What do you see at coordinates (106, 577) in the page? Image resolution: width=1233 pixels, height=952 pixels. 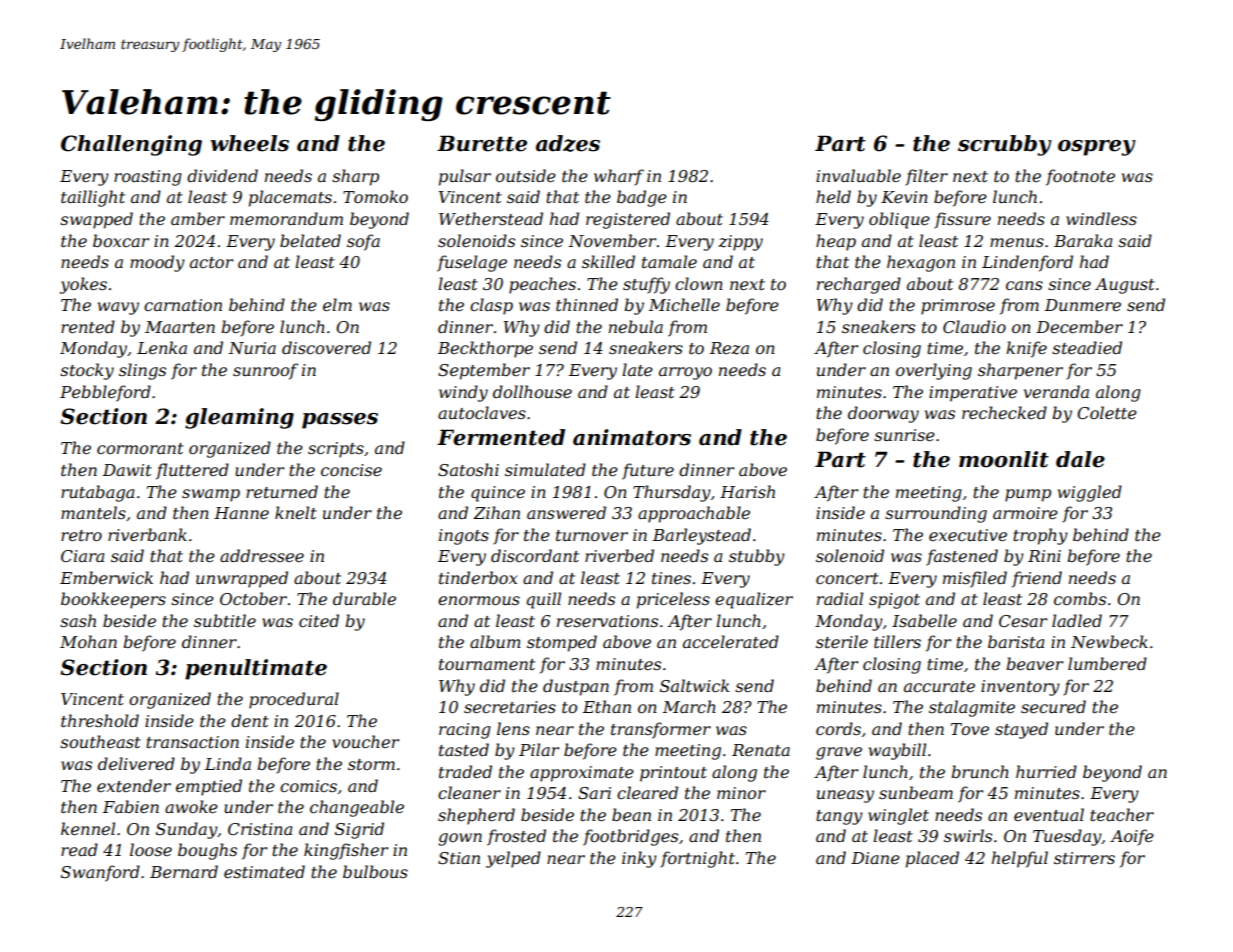 I see `Emberwick` at bounding box center [106, 577].
